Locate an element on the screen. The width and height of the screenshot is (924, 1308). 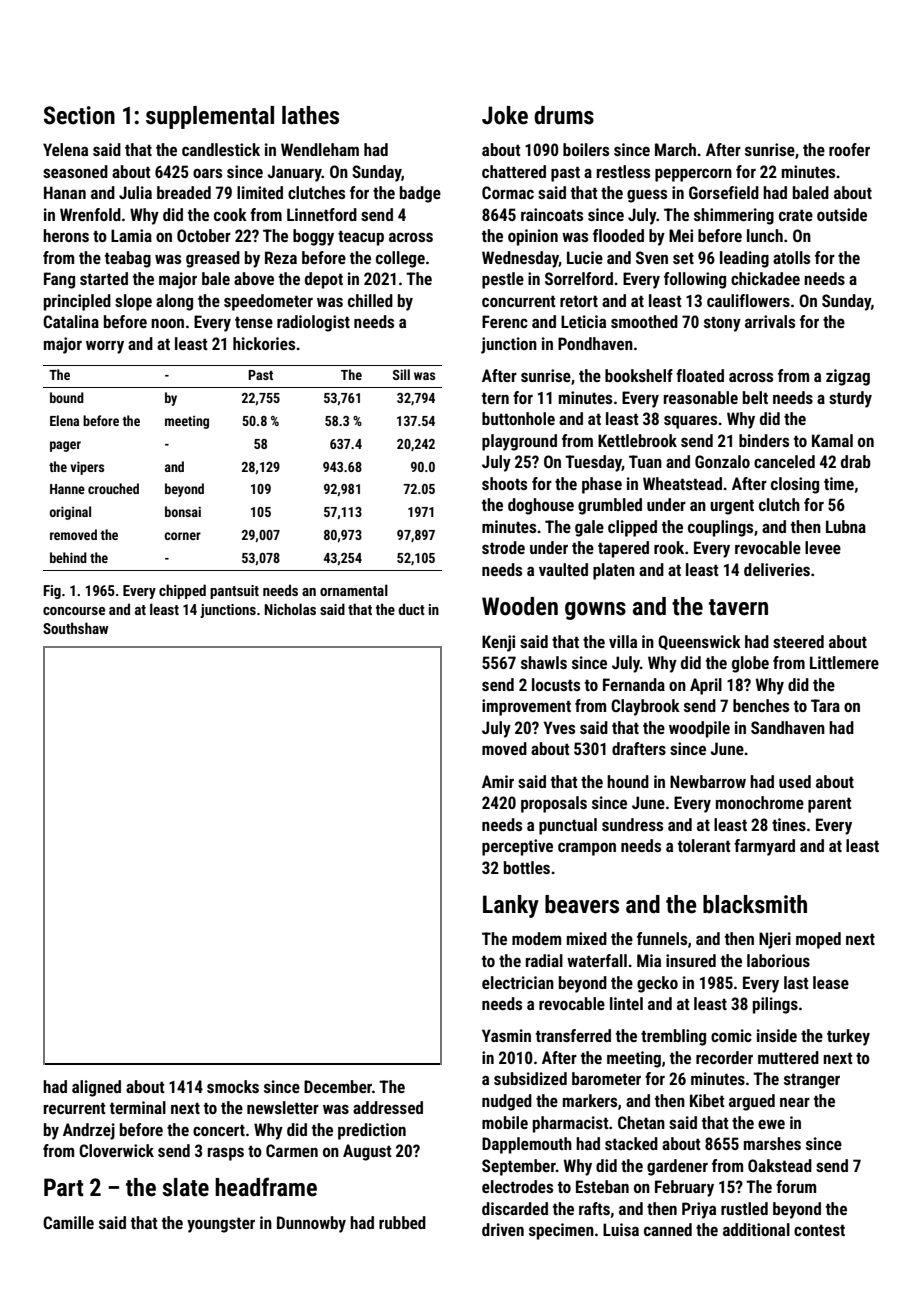
candlestick is located at coordinates (221, 149).
